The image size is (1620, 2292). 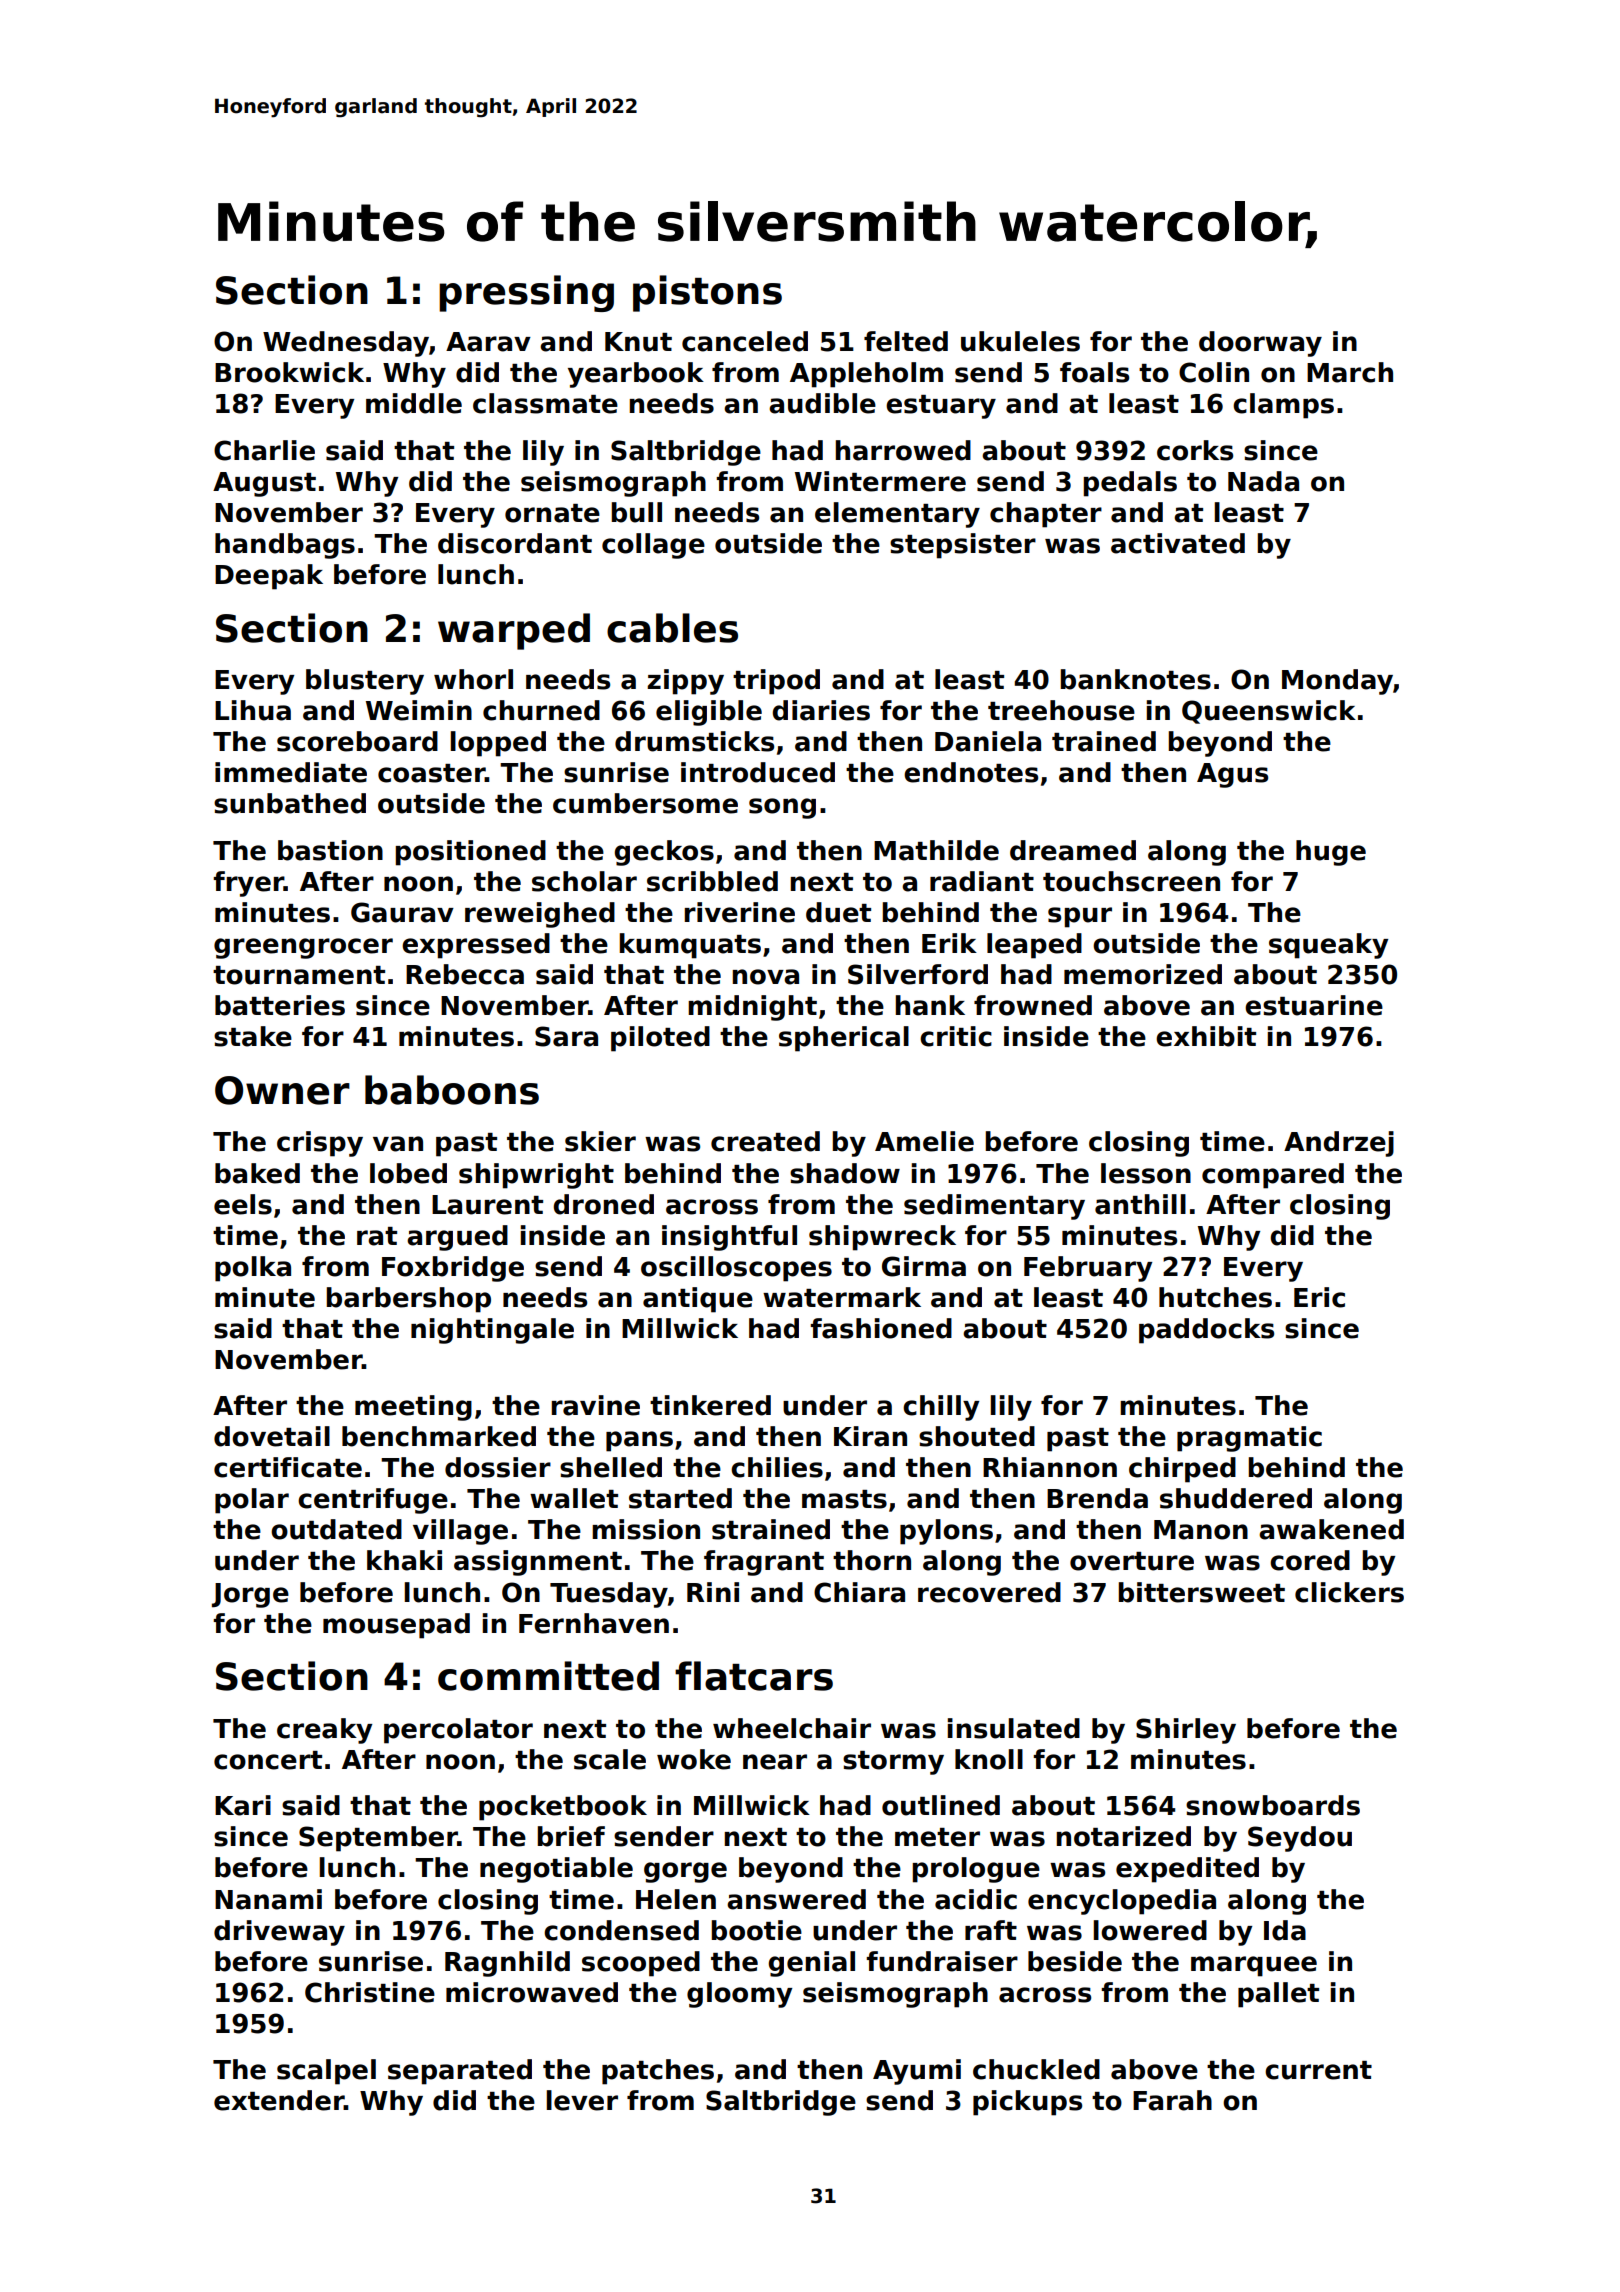 What do you see at coordinates (532, 1992) in the page?
I see `microwaved` at bounding box center [532, 1992].
